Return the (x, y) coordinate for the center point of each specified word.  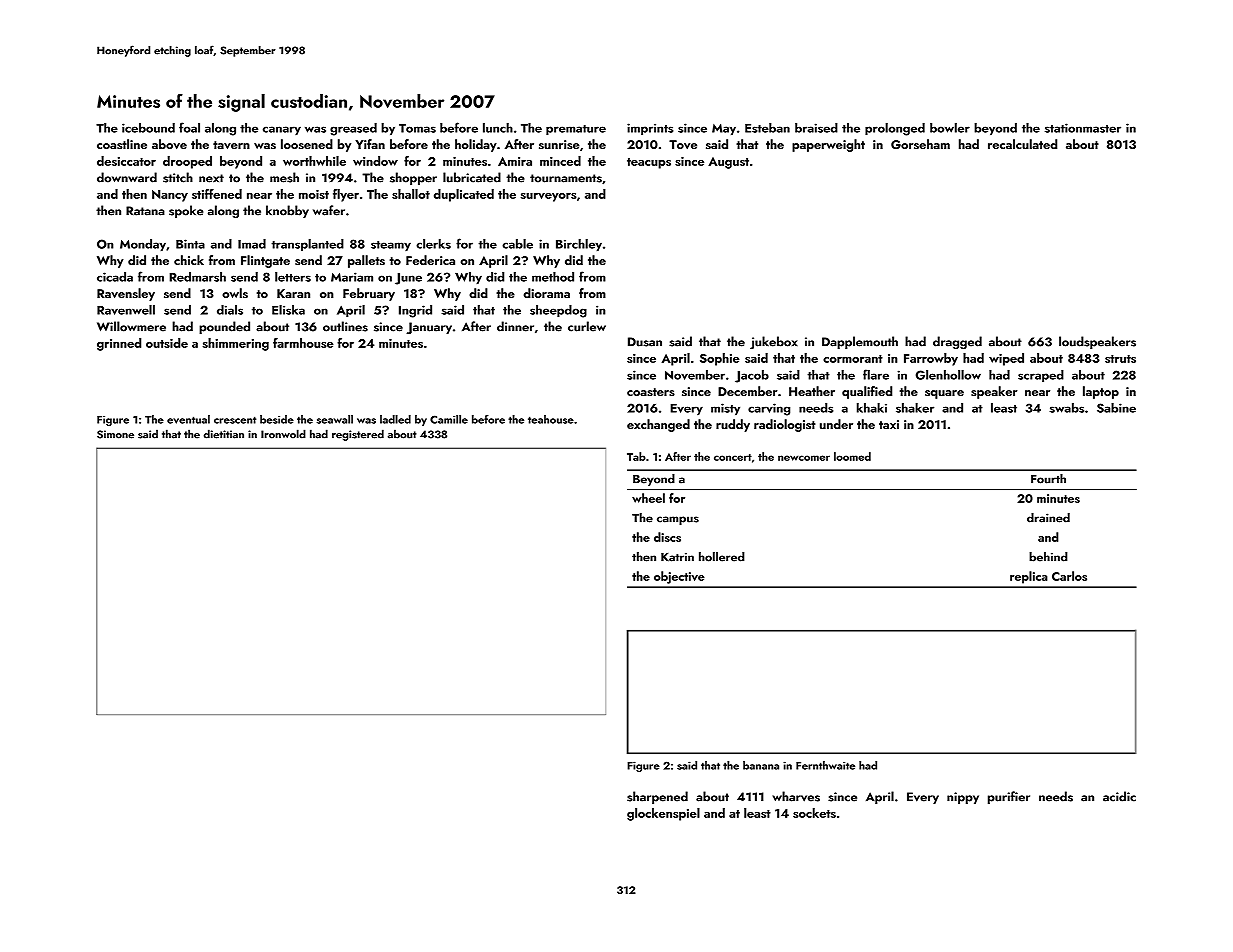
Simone (115, 434)
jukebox (774, 342)
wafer (329, 210)
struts (1120, 359)
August (728, 163)
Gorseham (920, 144)
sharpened (657, 797)
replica (1029, 577)
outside (167, 343)
